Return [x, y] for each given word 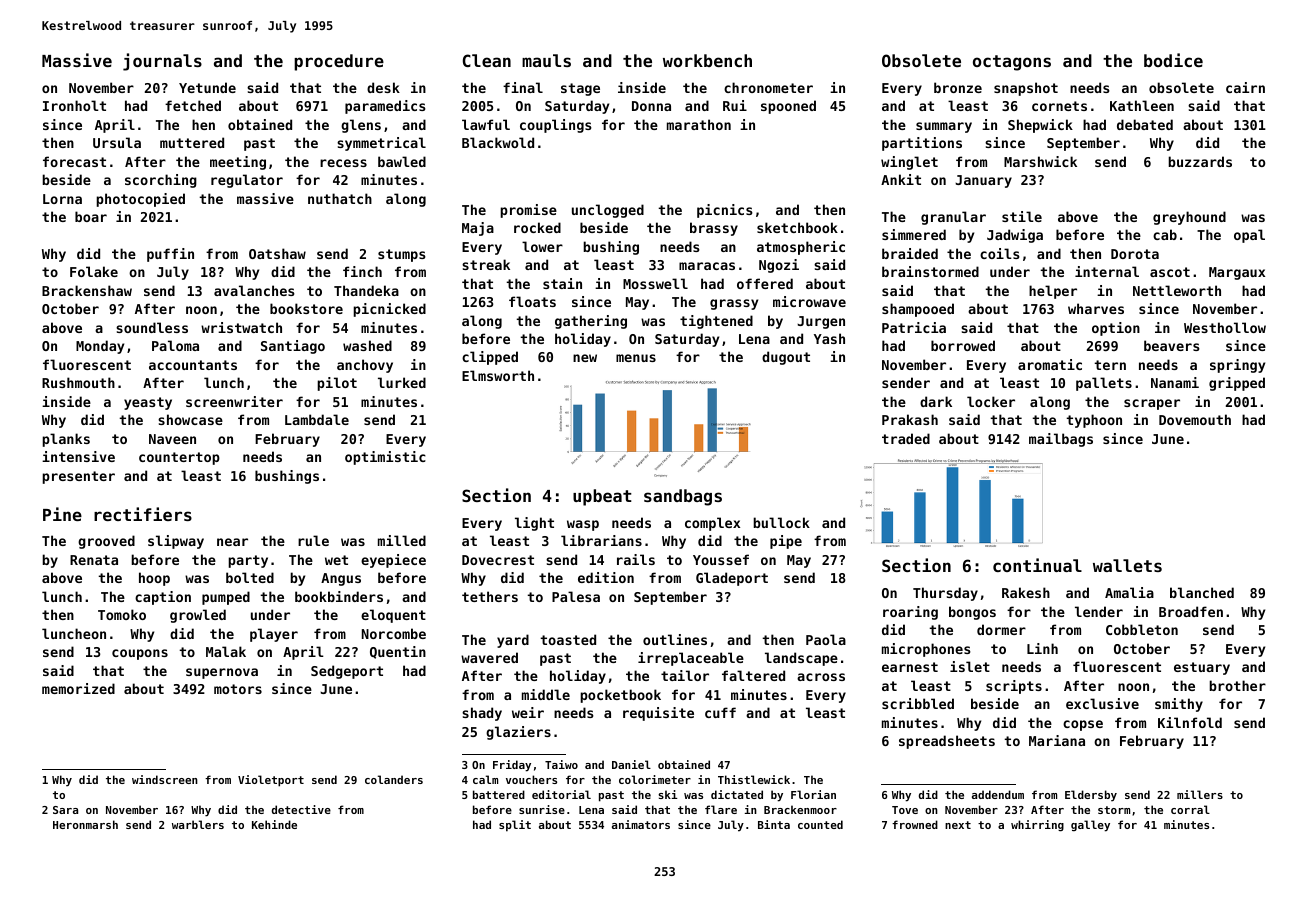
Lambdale [317, 419]
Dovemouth [1195, 419]
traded [906, 438]
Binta [774, 824]
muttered [192, 142]
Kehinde [274, 824]
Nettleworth [1177, 290]
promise [528, 211]
